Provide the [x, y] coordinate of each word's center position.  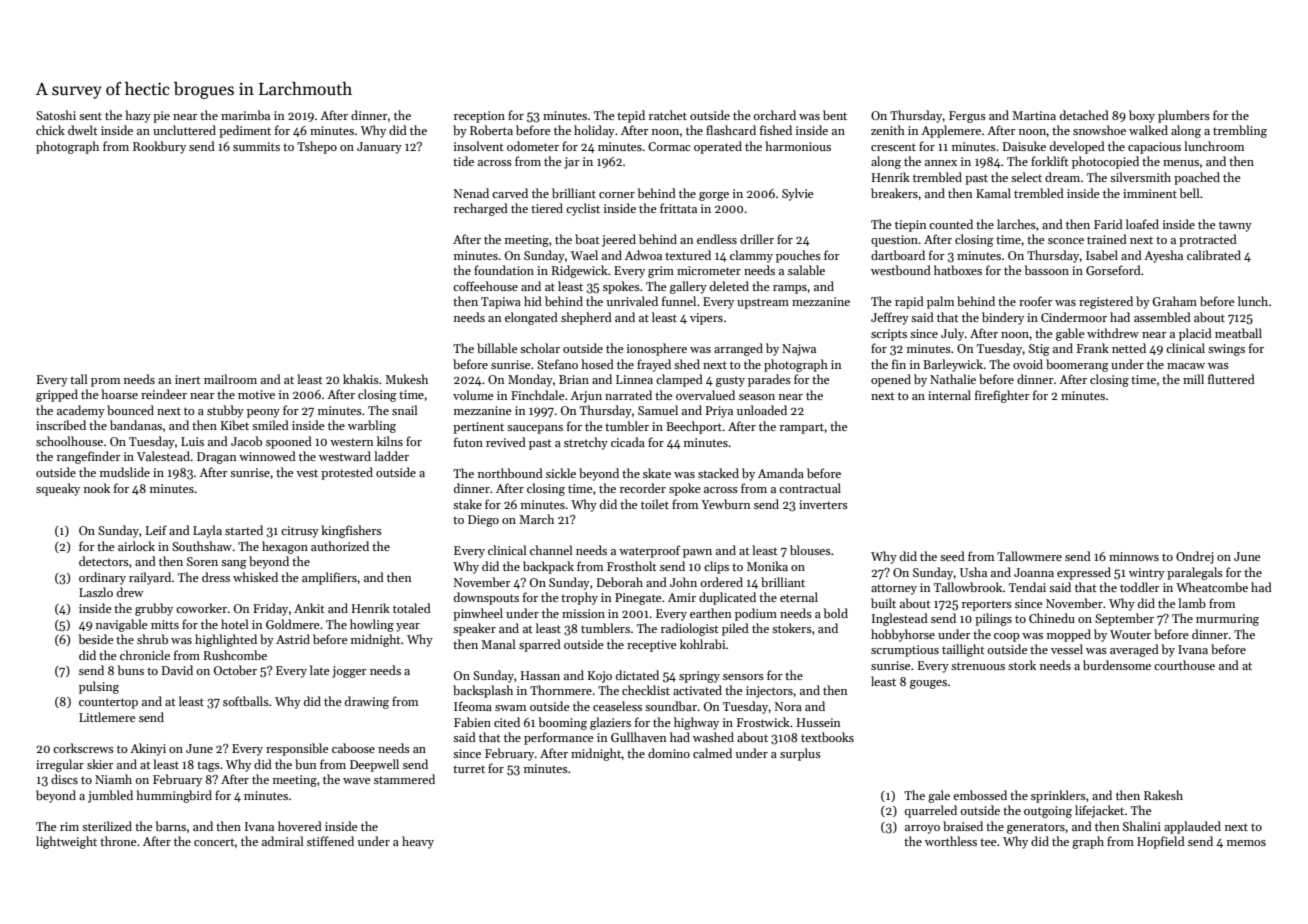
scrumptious [905, 651]
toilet [655, 504]
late [319, 670]
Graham [1175, 301]
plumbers [1184, 116]
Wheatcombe [1212, 587]
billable [497, 348]
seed [952, 556]
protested [347, 473]
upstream [763, 303]
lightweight [66, 842]
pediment [245, 131]
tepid [631, 116]
